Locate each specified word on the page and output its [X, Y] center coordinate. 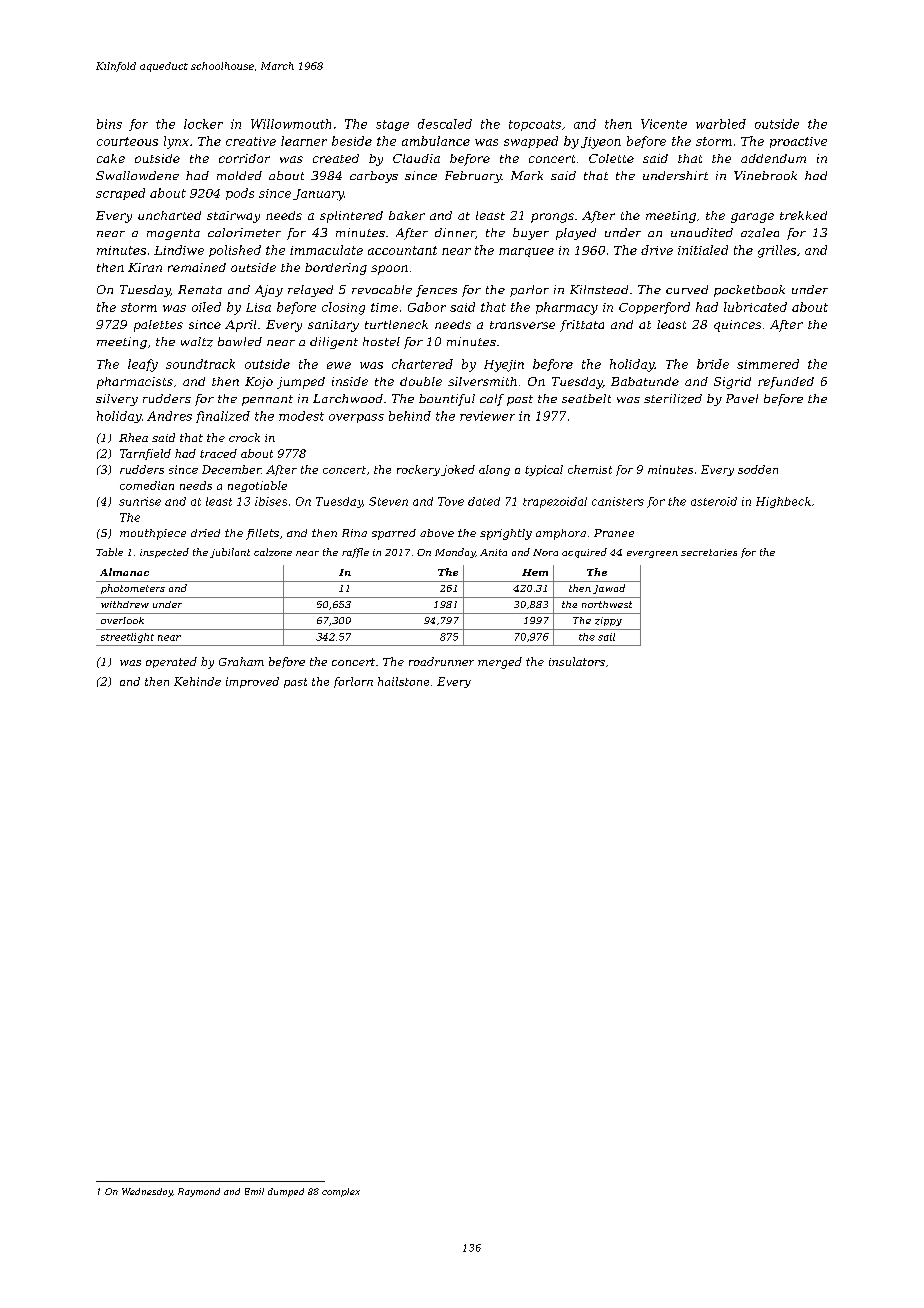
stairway [233, 217]
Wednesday [147, 1192]
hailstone [403, 681]
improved [252, 682]
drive [657, 250]
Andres [169, 416]
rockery [418, 470]
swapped [531, 142]
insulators [577, 661]
